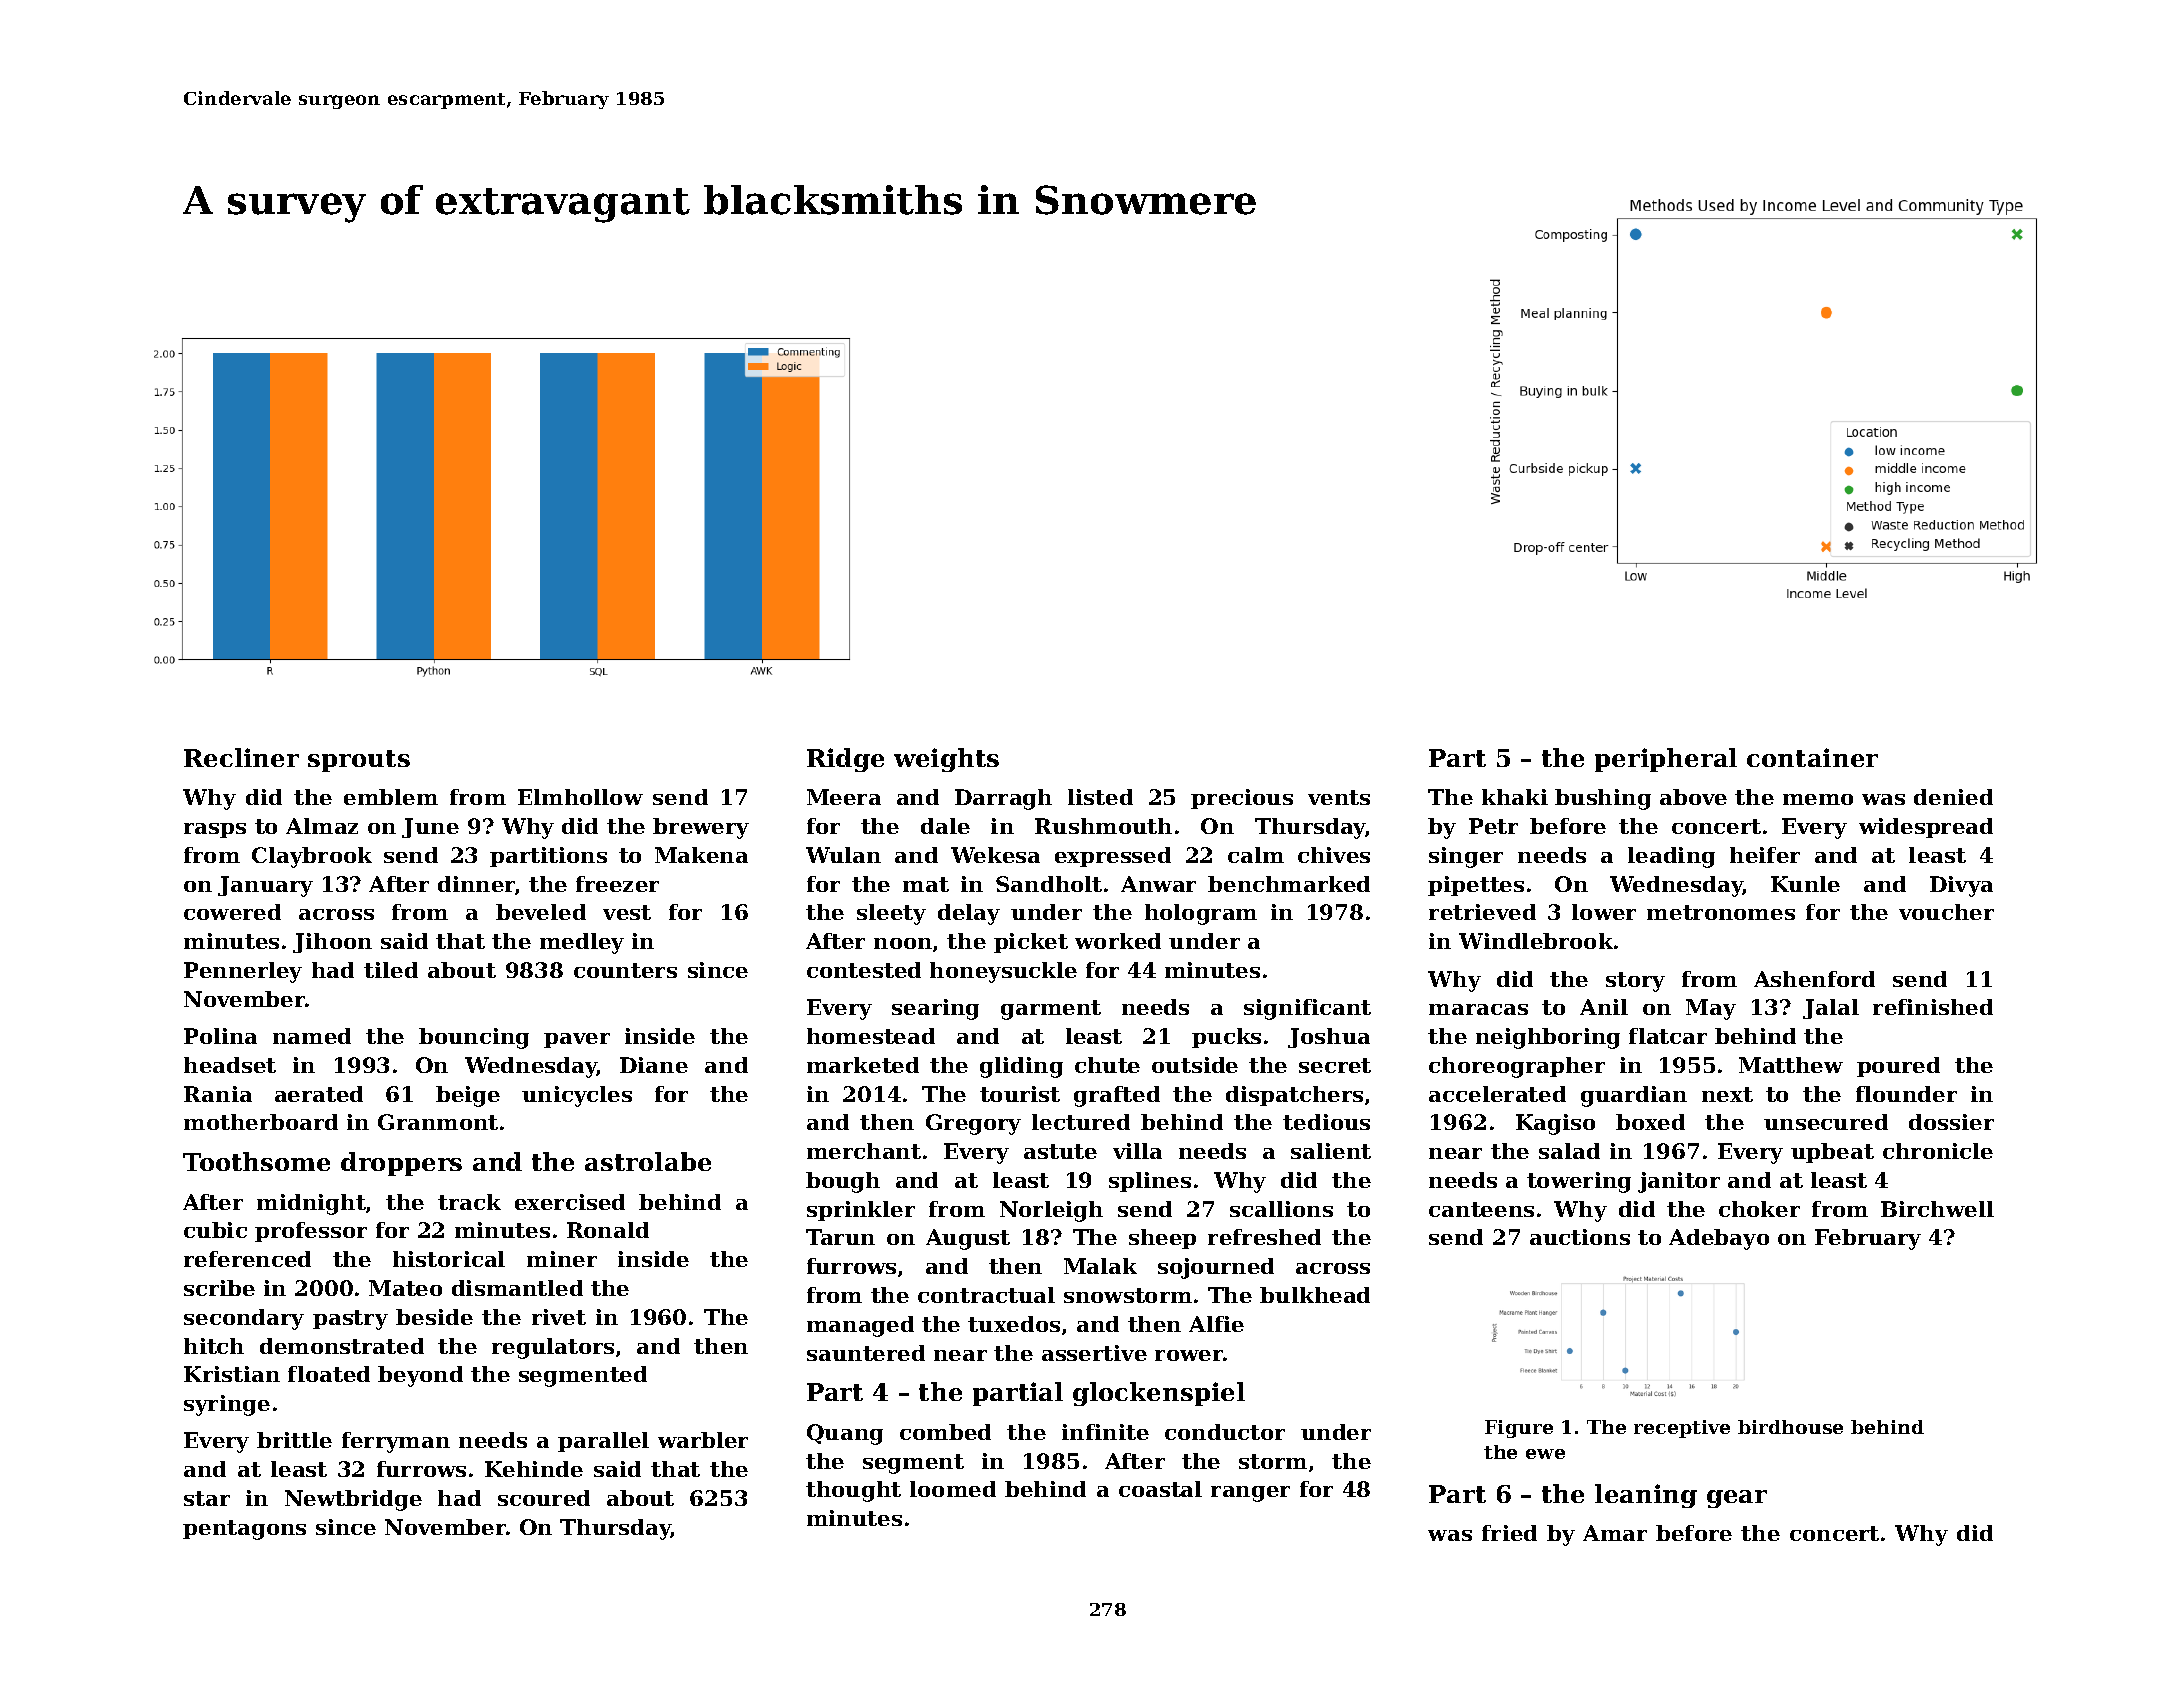 The image size is (2178, 1683). I want to click on dispatchers, so click(1294, 1096).
